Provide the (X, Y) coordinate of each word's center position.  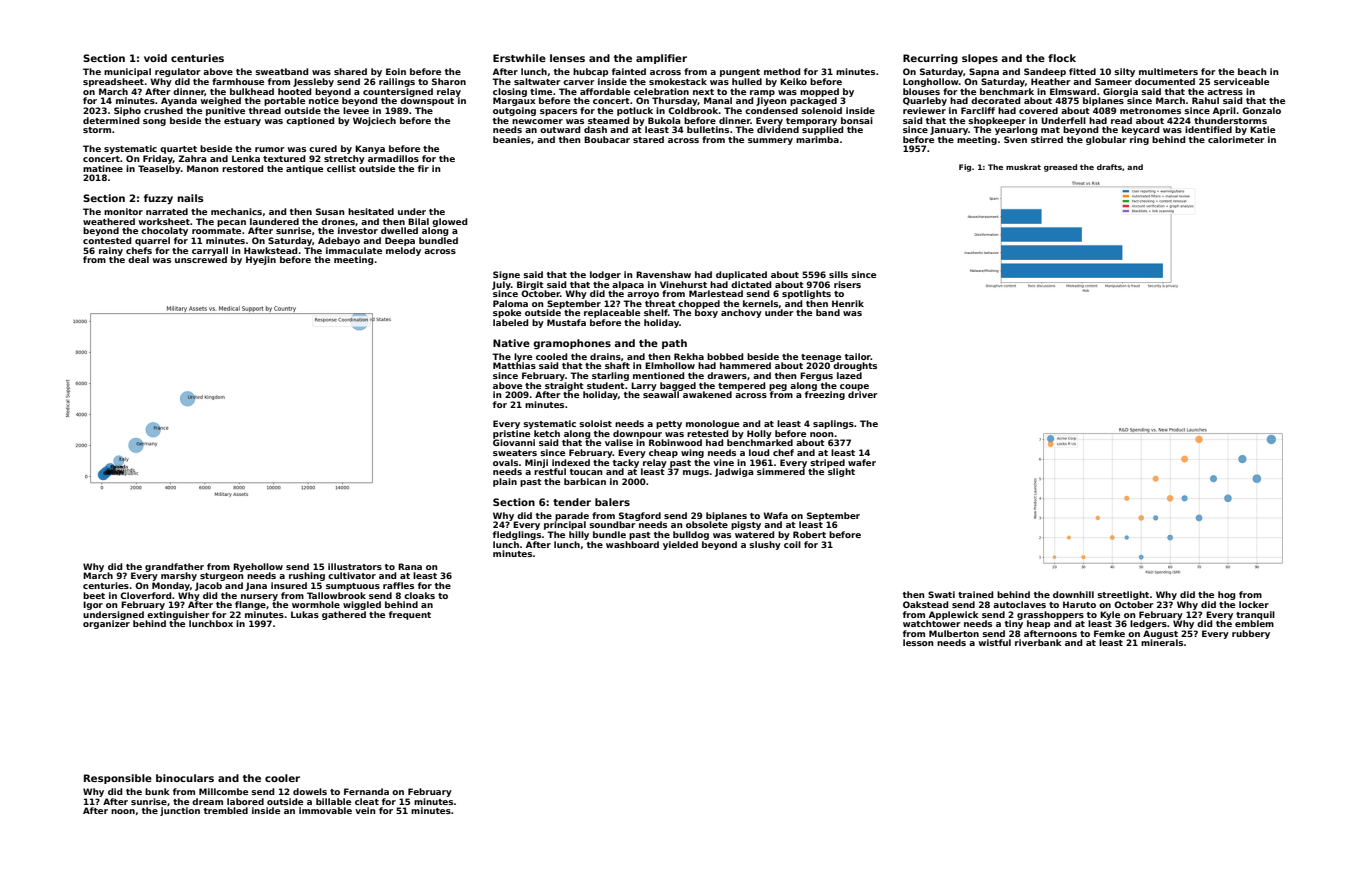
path (674, 344)
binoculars (185, 778)
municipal (127, 72)
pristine (511, 434)
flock (1062, 58)
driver (863, 394)
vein (365, 810)
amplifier (661, 59)
